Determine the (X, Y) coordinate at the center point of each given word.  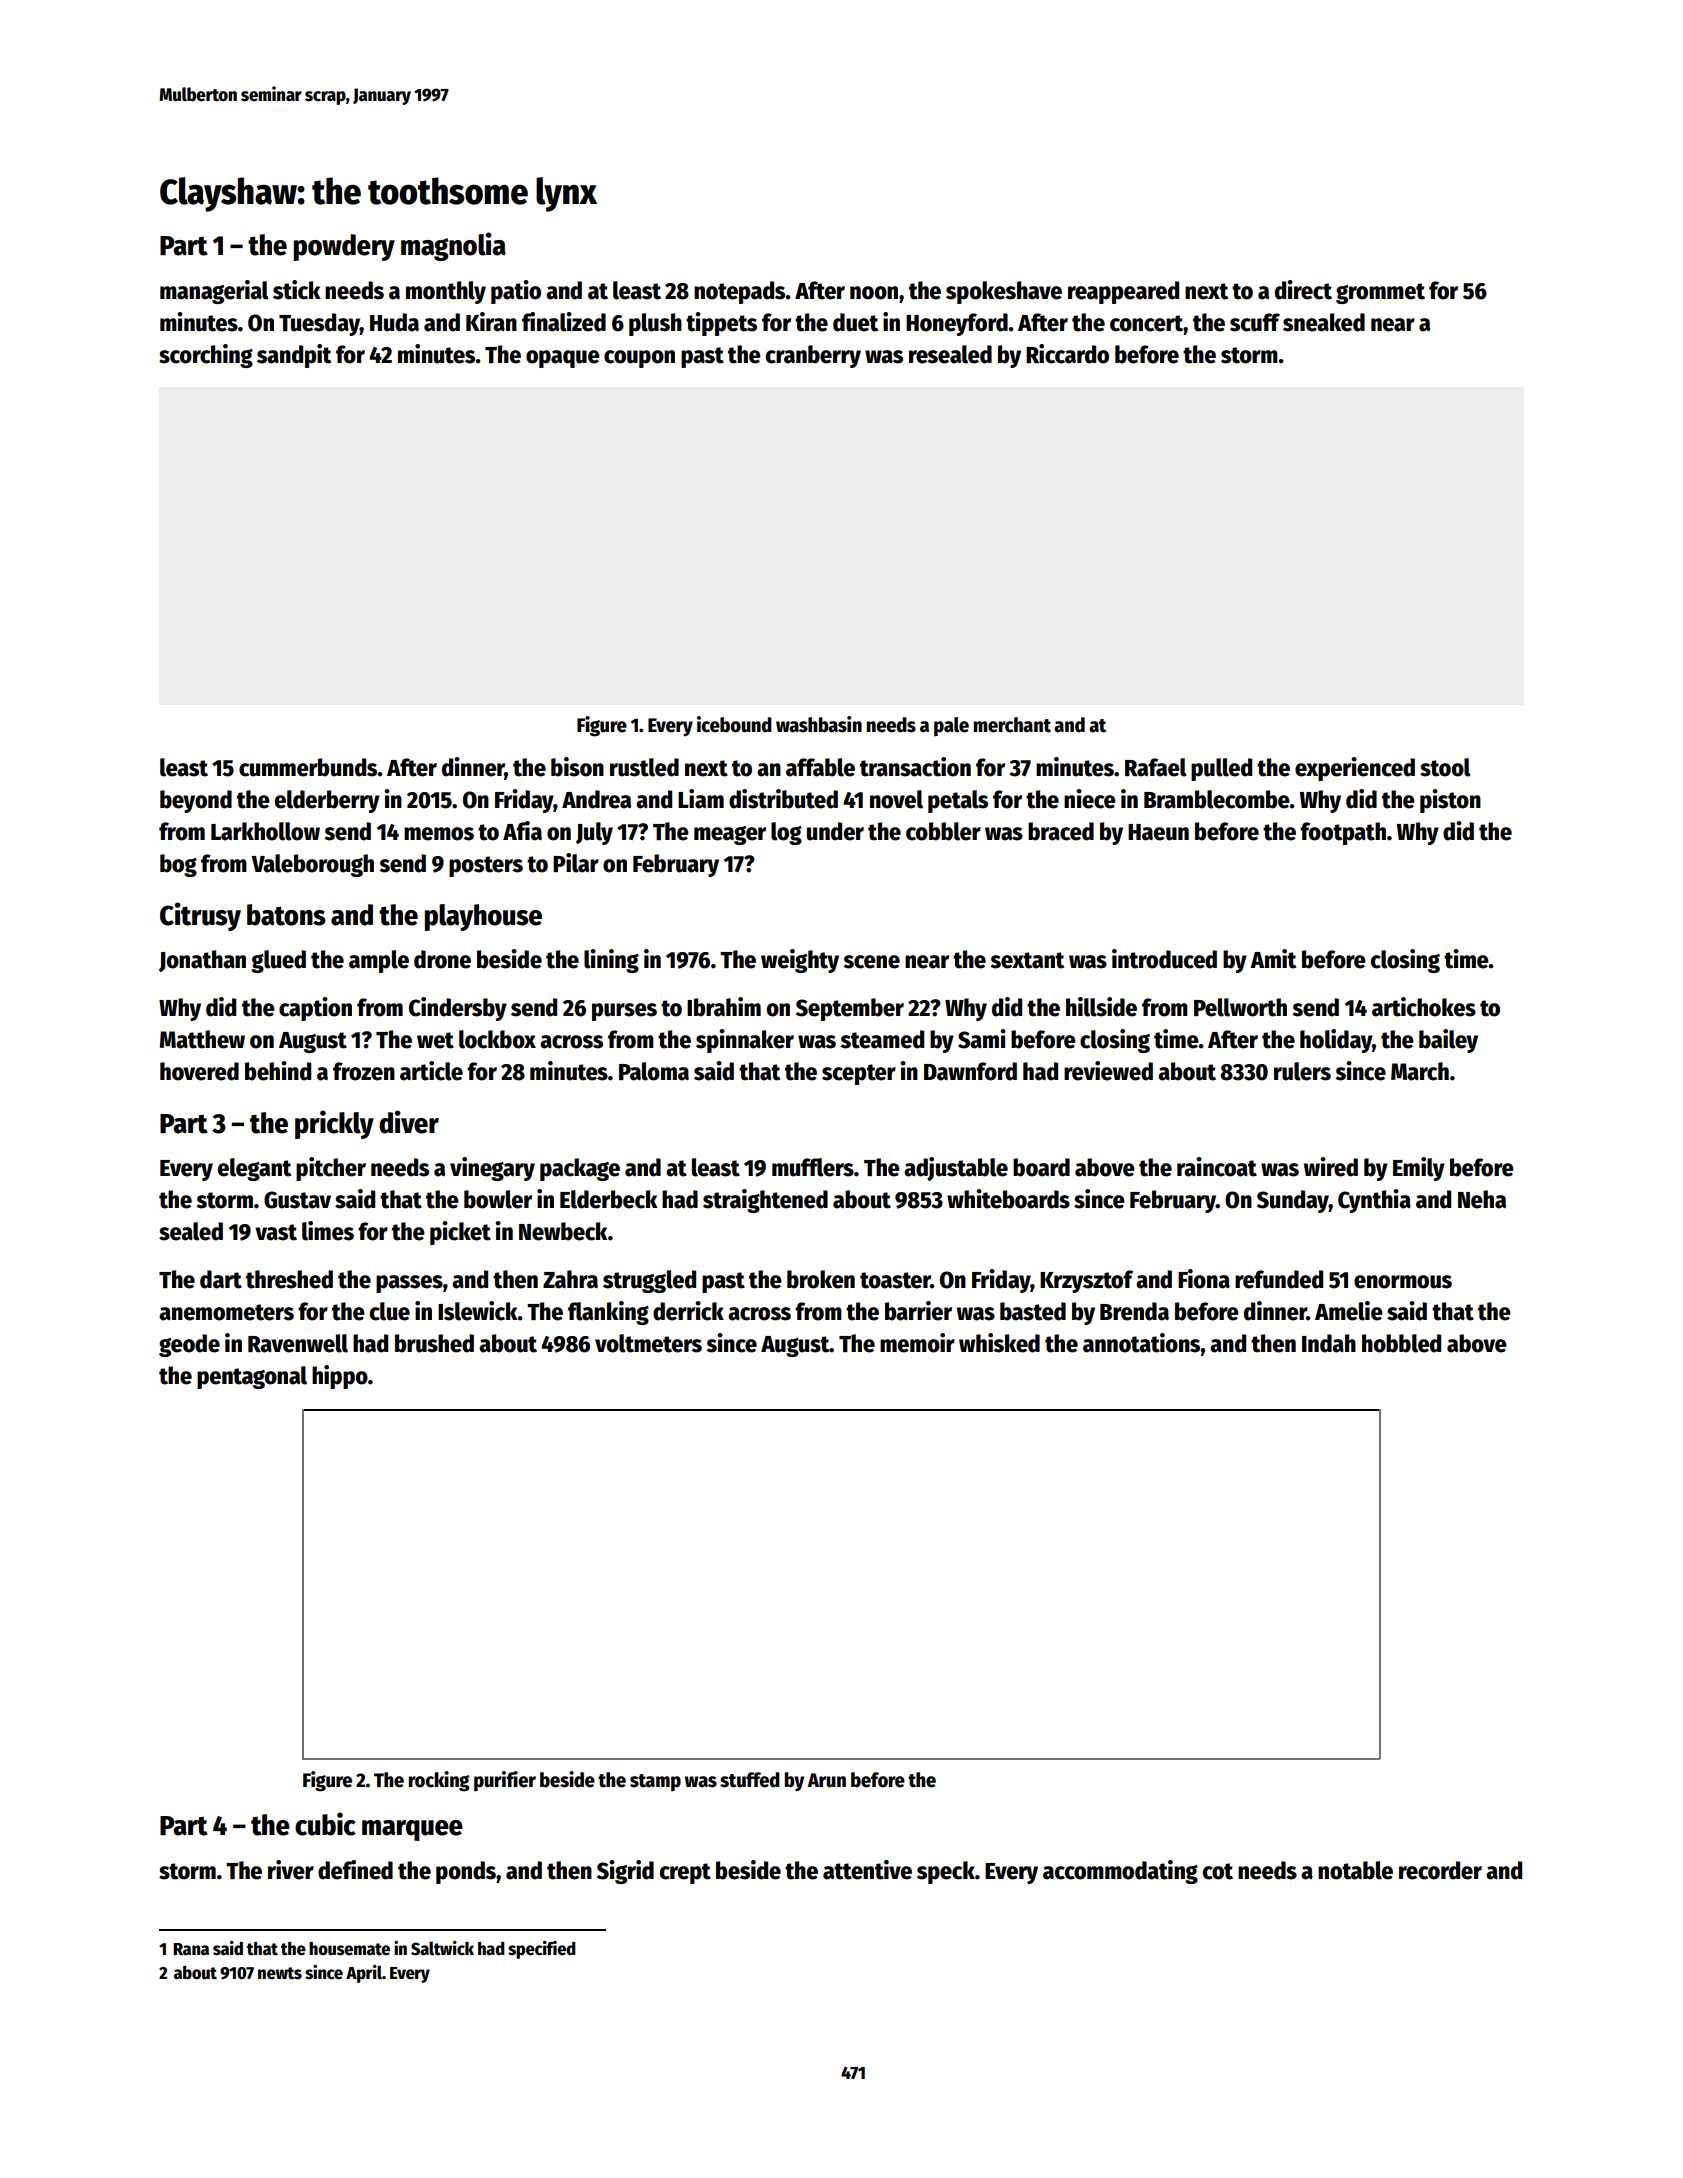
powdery (344, 247)
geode (189, 1345)
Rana (191, 1949)
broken (821, 1279)
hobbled (1401, 1343)
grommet (1380, 293)
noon (874, 293)
